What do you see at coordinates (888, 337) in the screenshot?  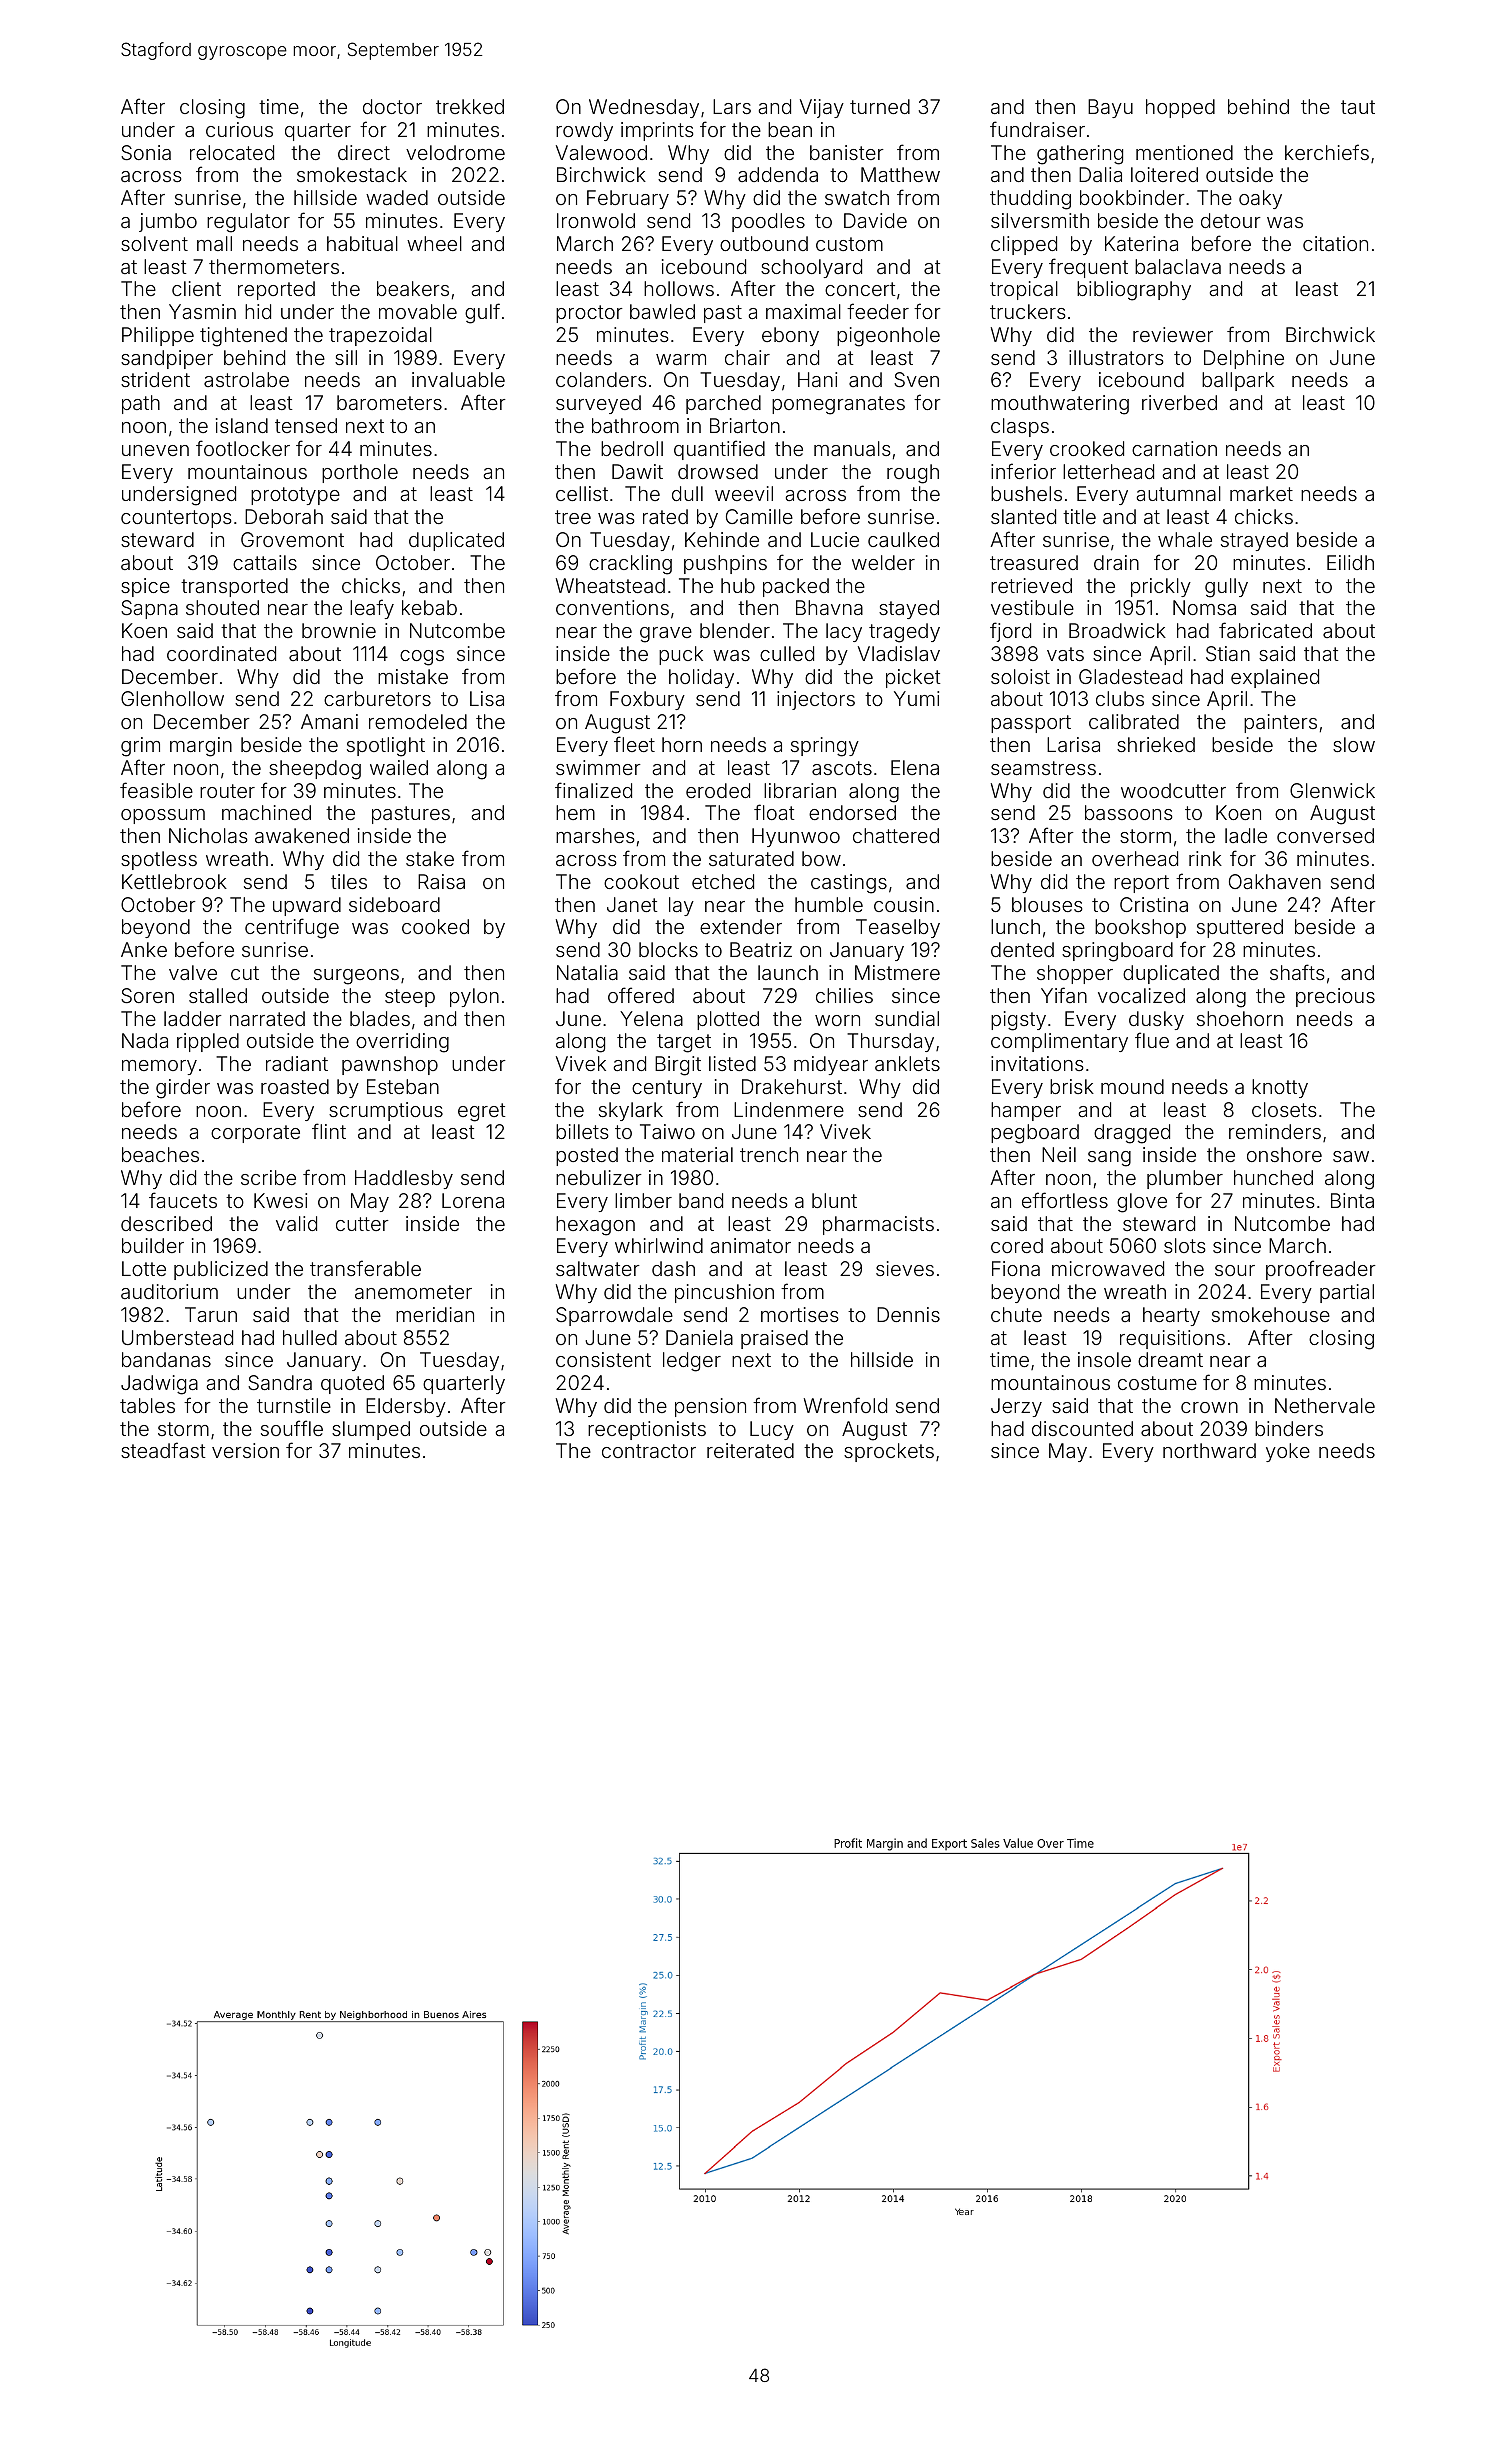 I see `pigeonhole` at bounding box center [888, 337].
